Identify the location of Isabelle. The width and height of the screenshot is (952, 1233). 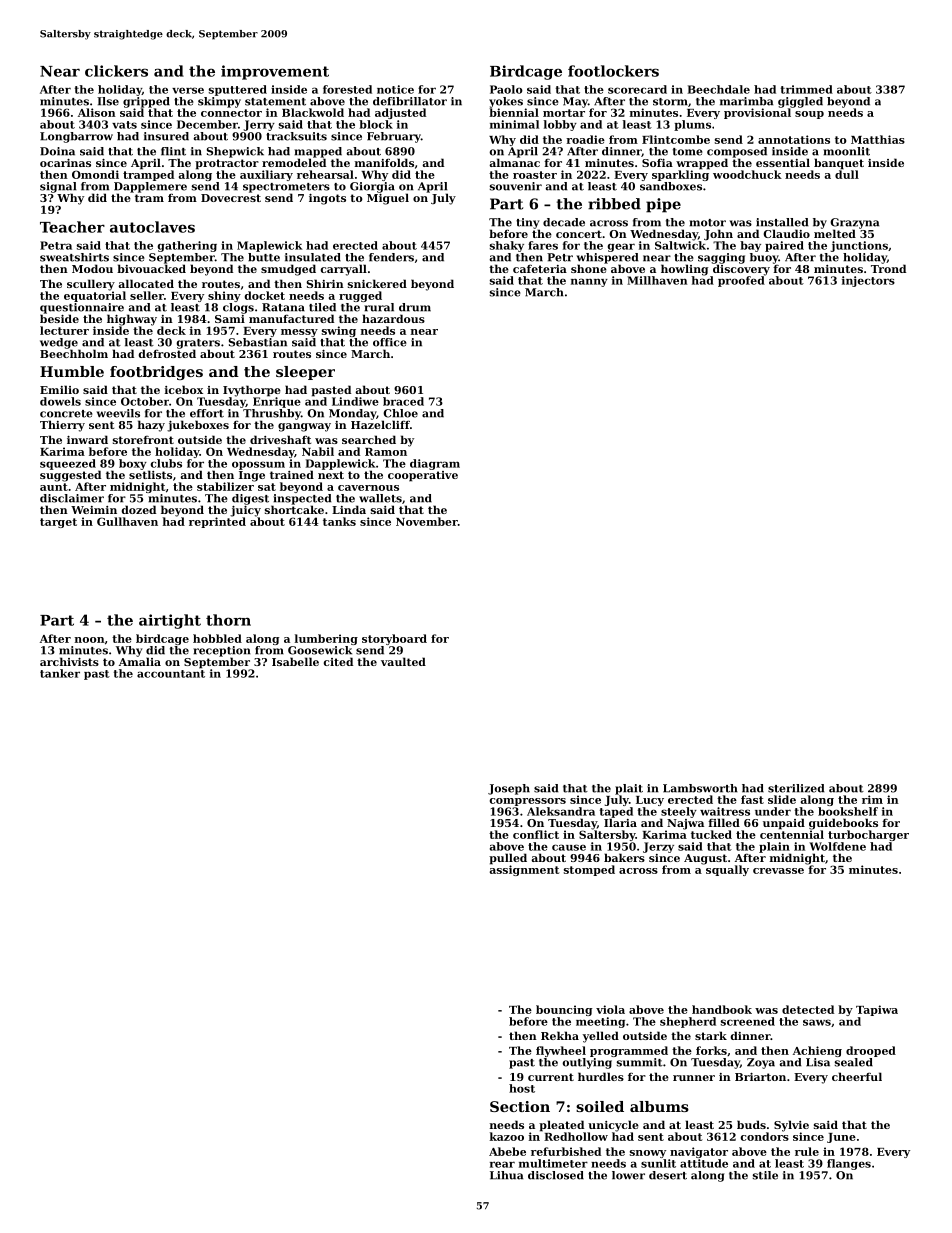
(295, 661).
